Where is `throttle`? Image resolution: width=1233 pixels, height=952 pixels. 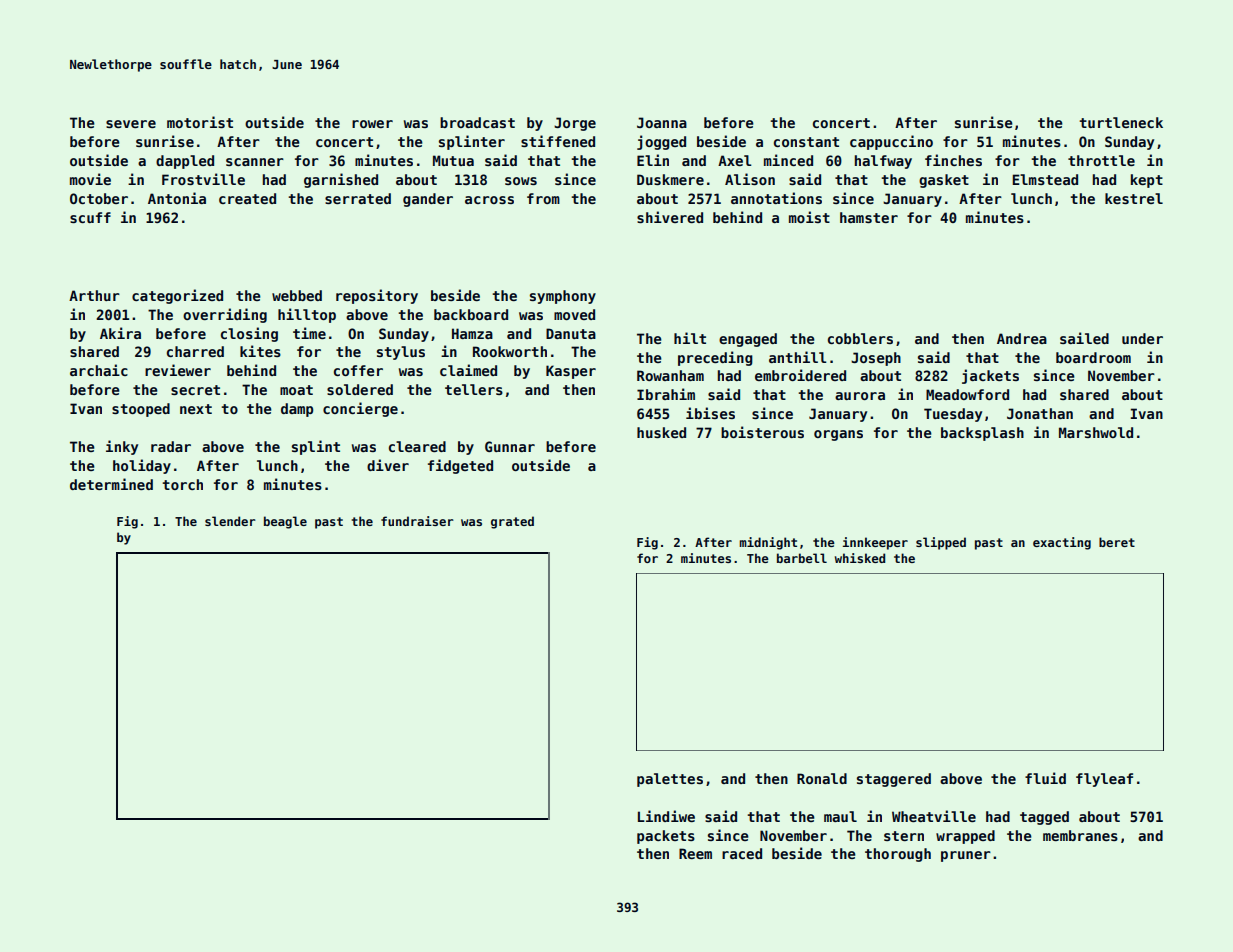
throttle is located at coordinates (1101, 160).
